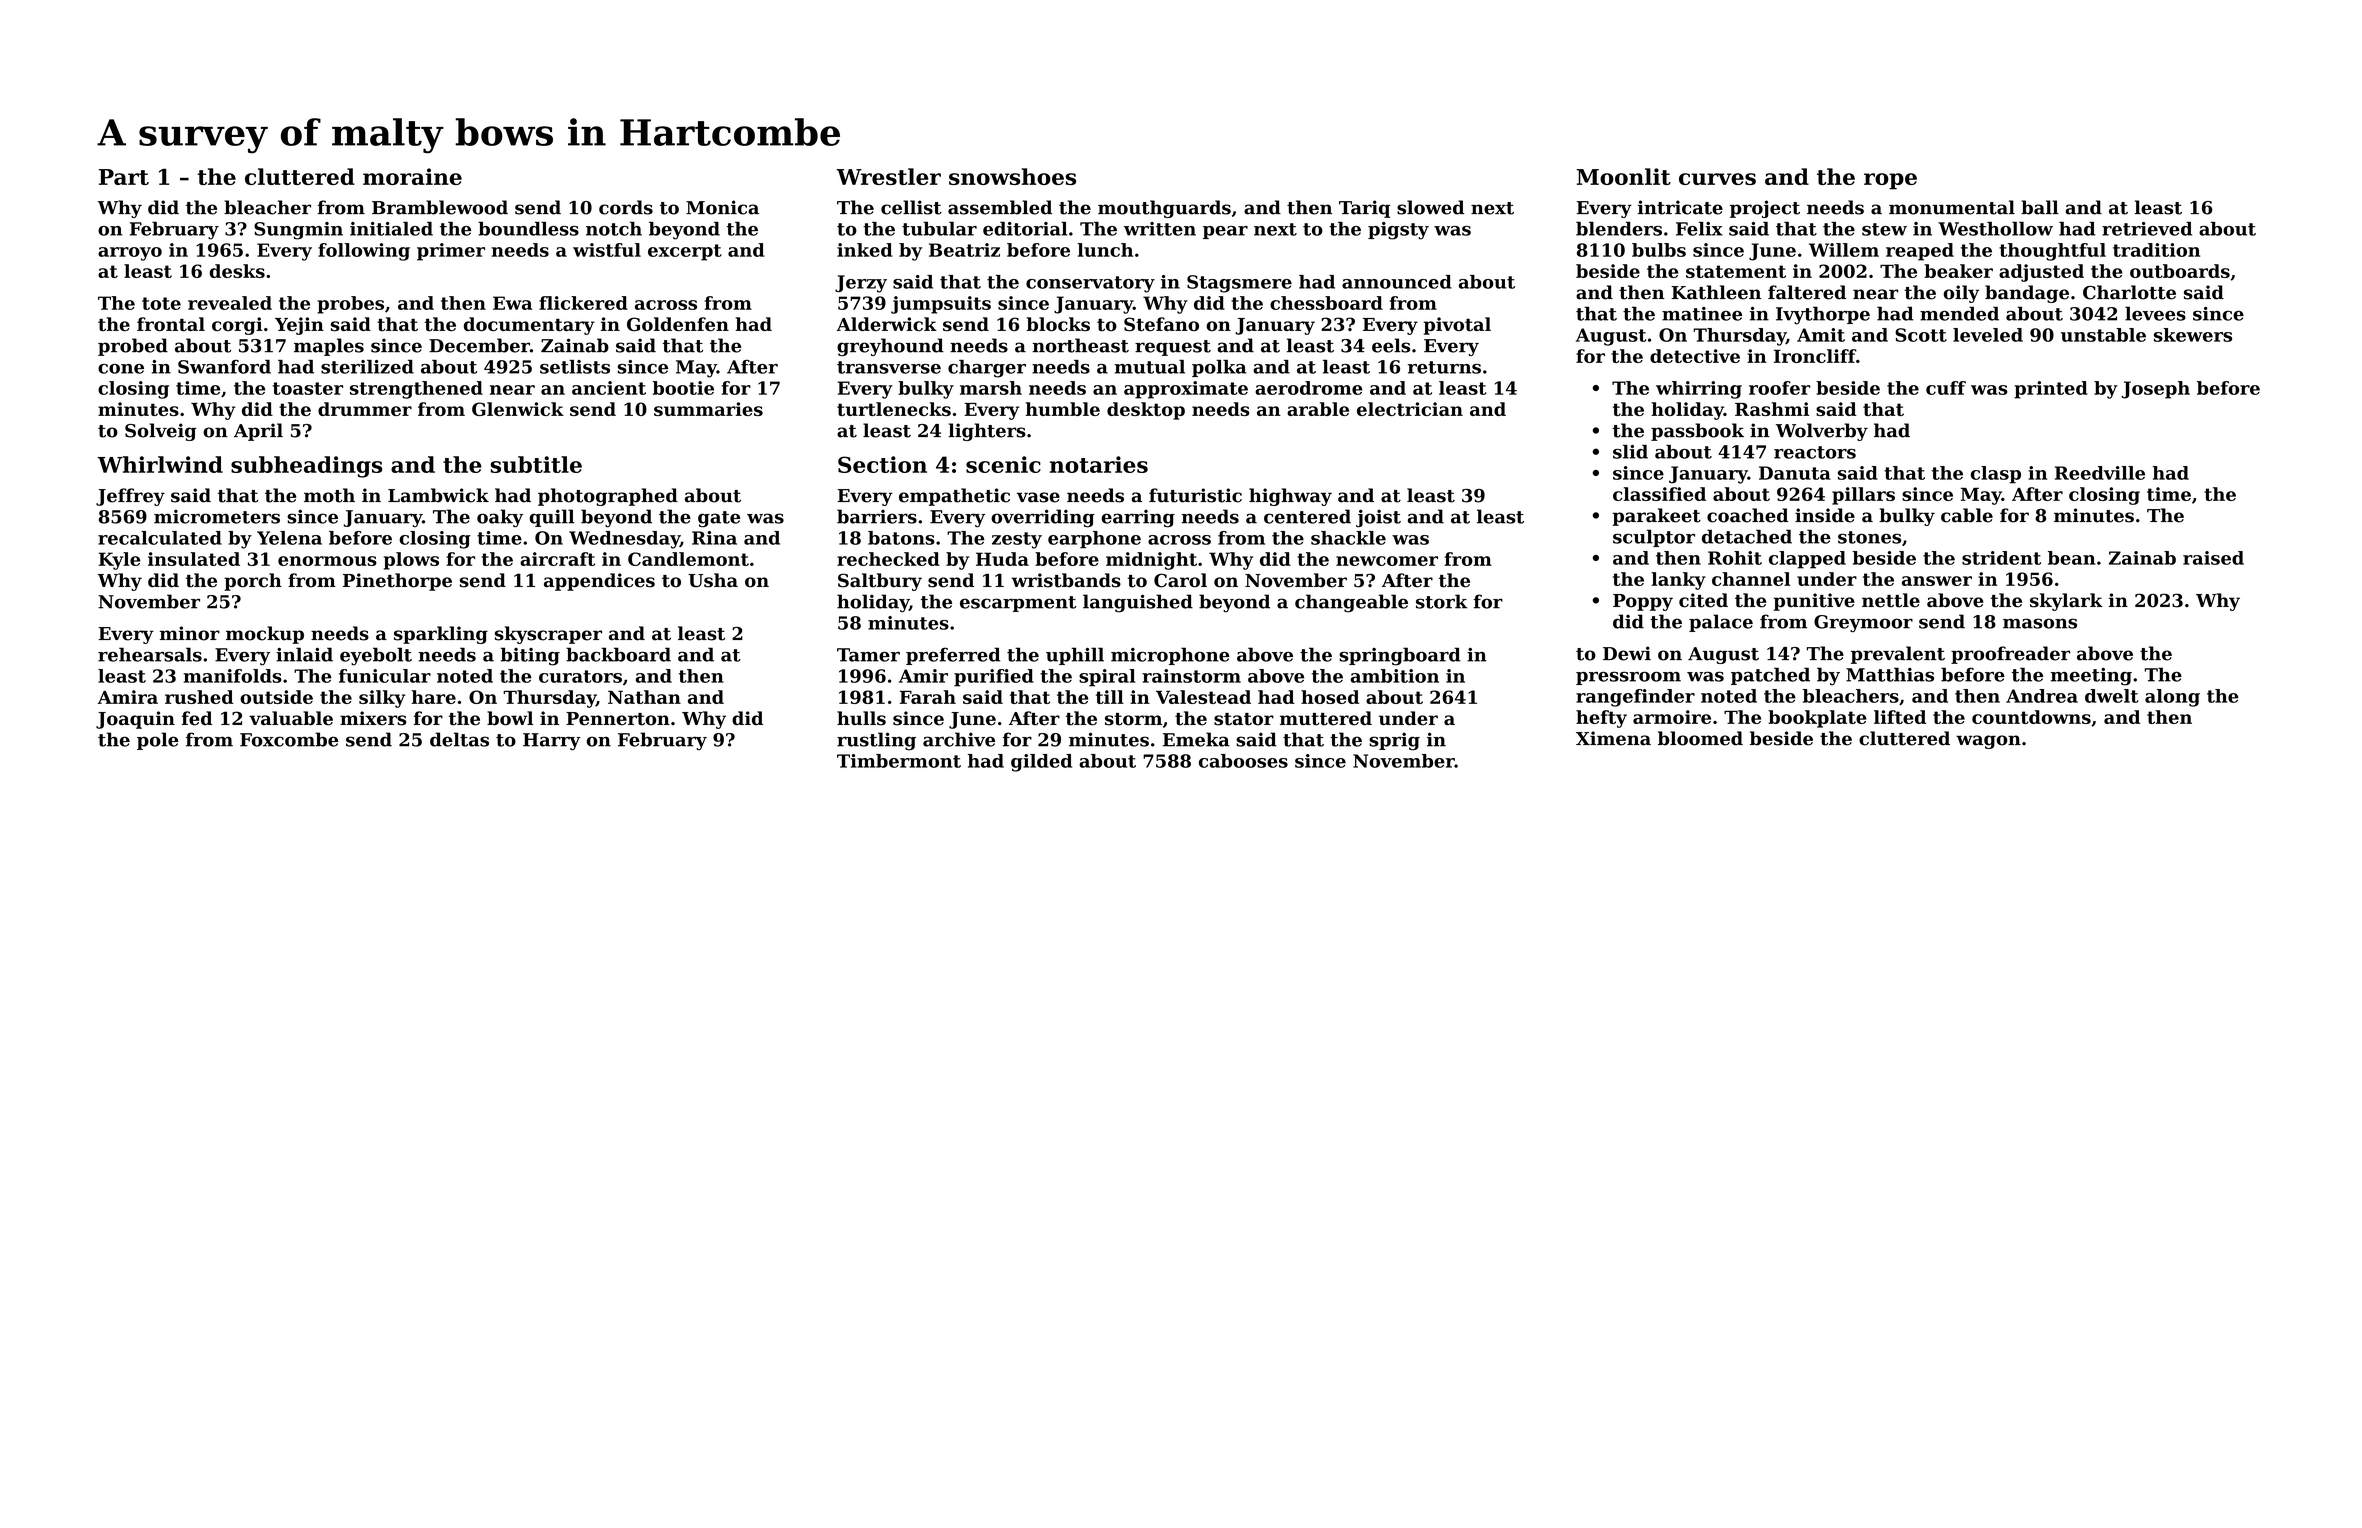  Describe the element at coordinates (1105, 250) in the image. I see `lunch` at that location.
